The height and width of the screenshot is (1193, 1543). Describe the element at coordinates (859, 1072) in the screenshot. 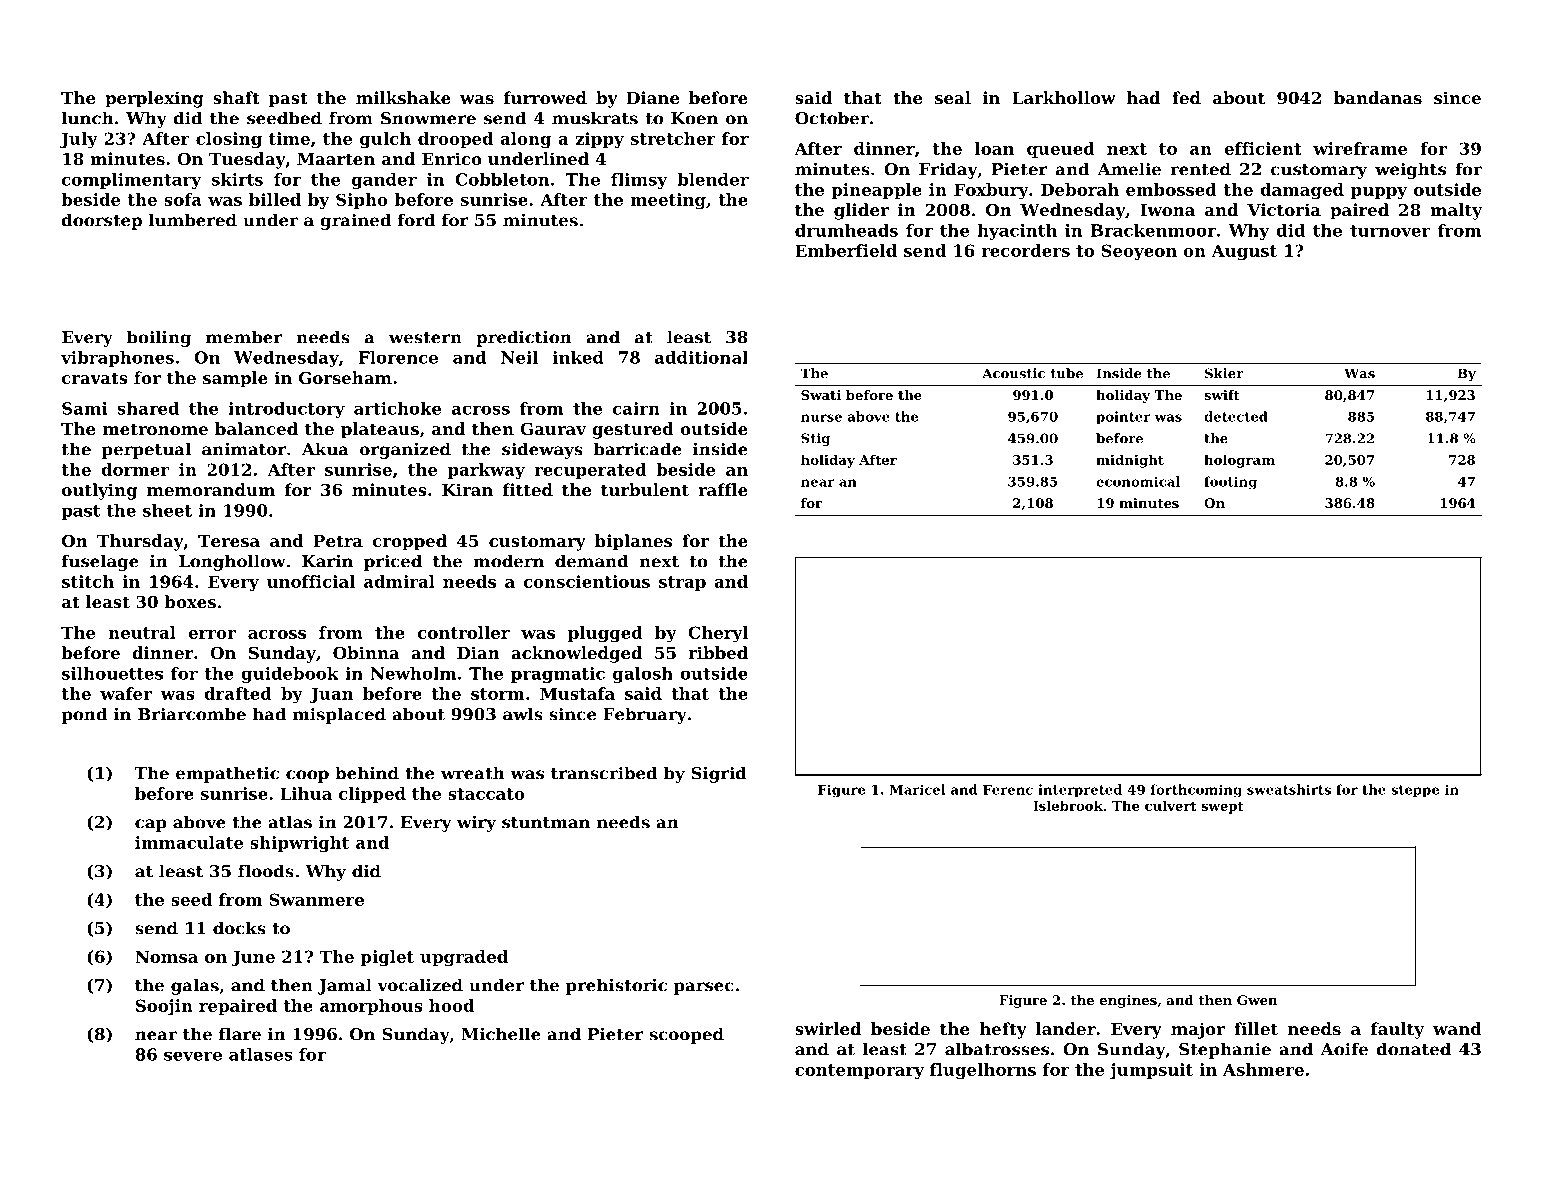

I see `contemporary` at that location.
